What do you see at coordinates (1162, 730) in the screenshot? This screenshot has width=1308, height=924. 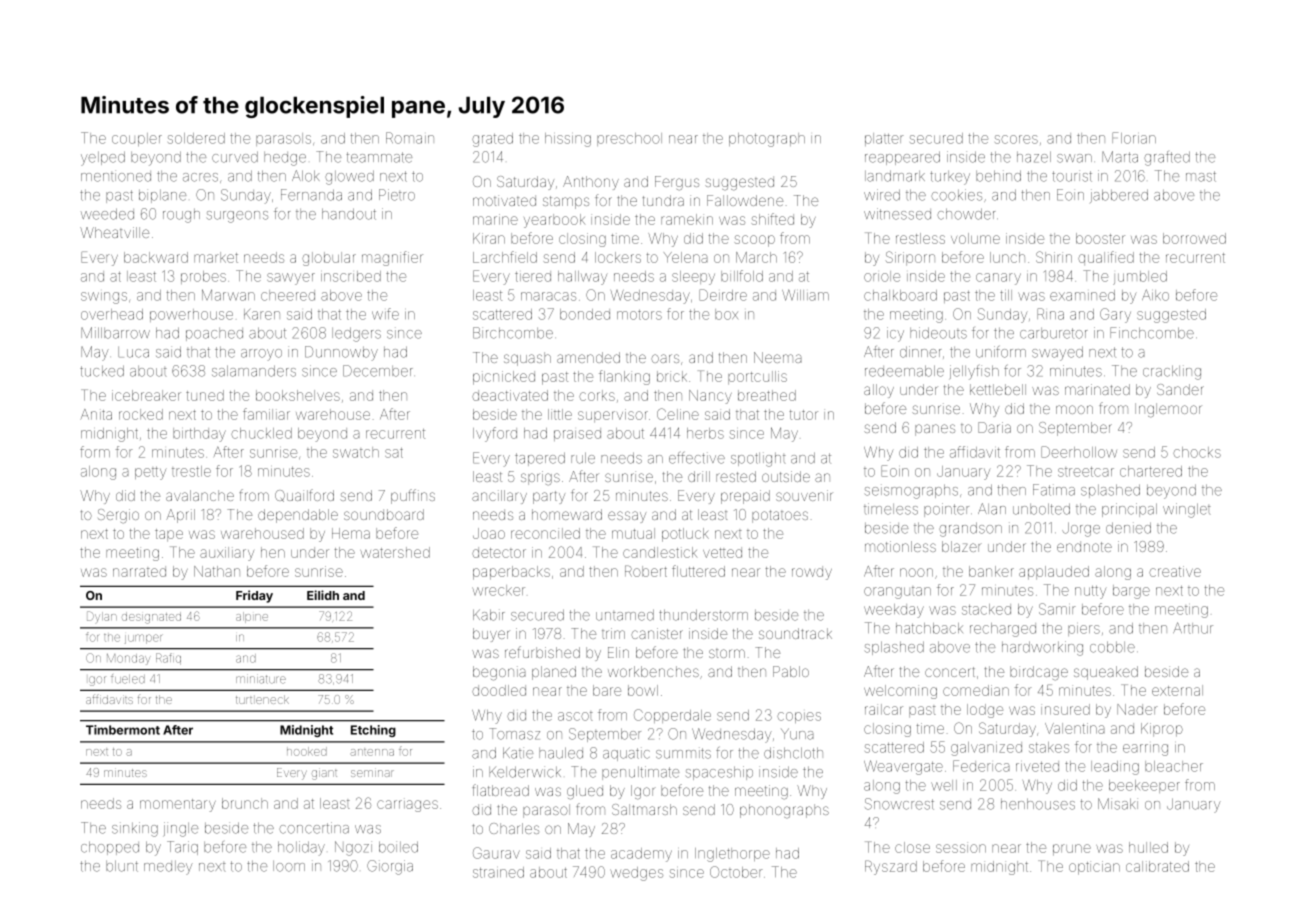 I see `Kiprop` at bounding box center [1162, 730].
